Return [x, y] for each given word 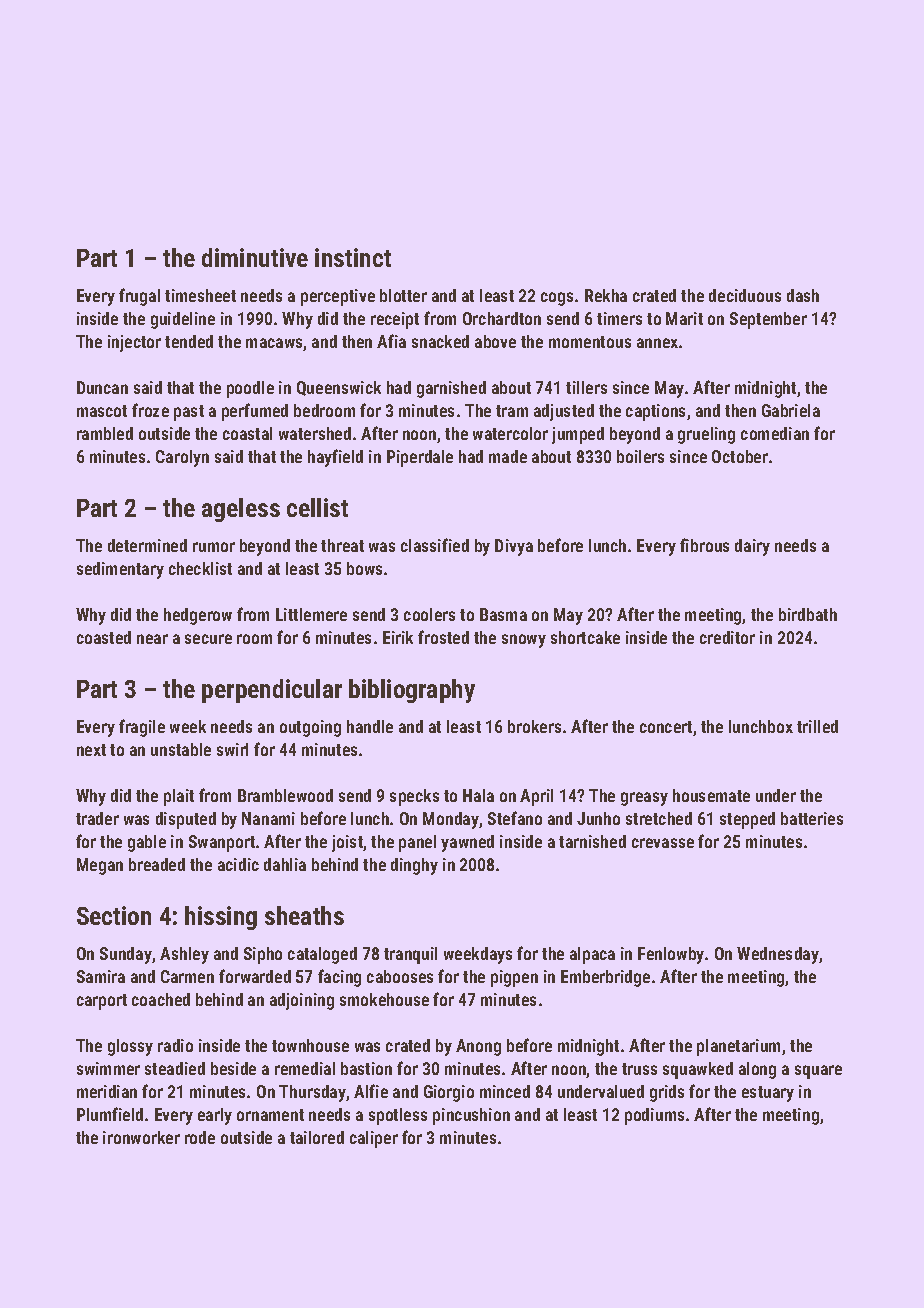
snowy [524, 641]
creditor [727, 637]
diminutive [255, 257]
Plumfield [110, 1114]
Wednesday [778, 955]
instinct [353, 257]
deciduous [745, 295]
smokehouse [384, 999]
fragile [142, 728]
